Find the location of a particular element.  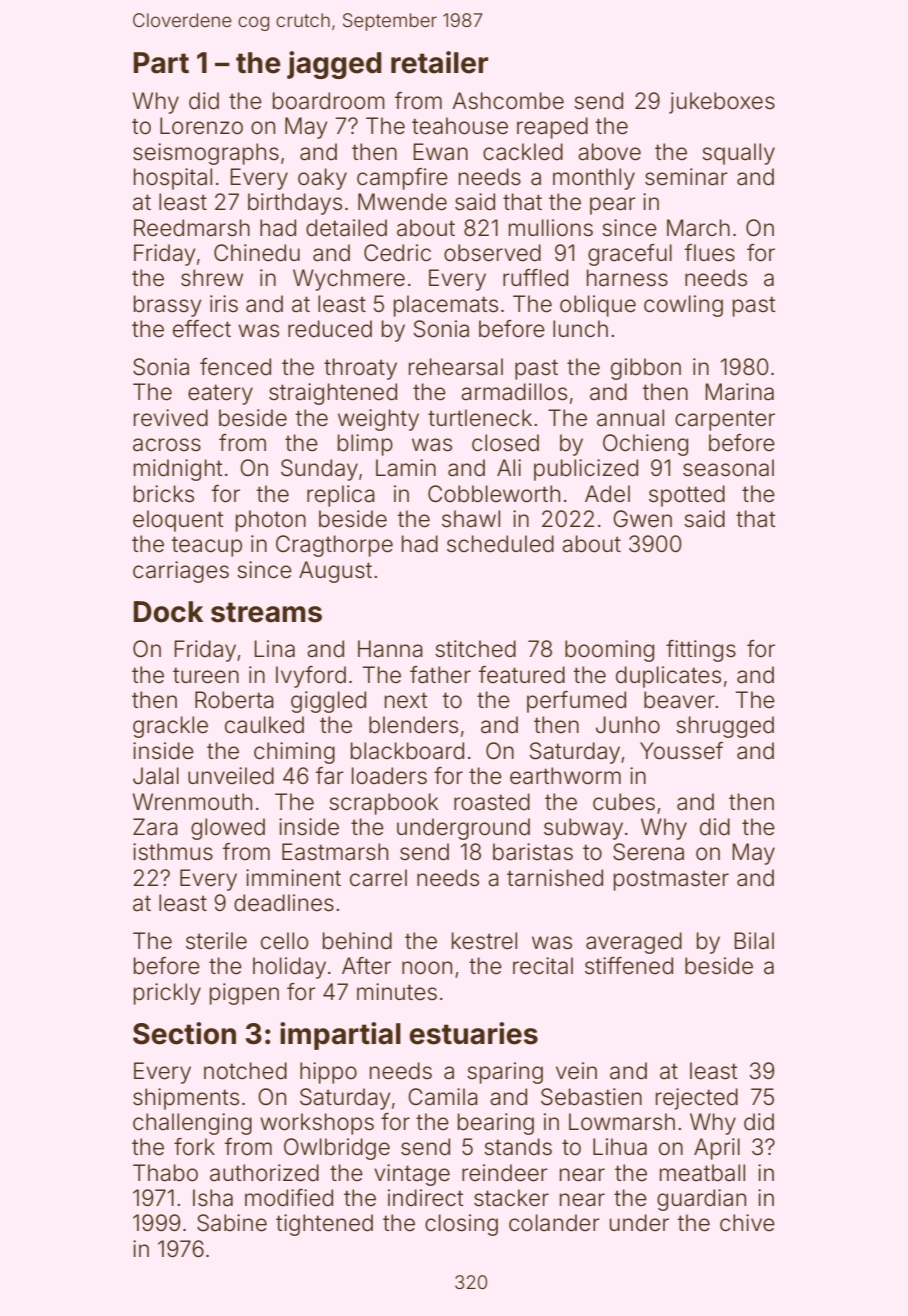

August is located at coordinates (335, 572).
